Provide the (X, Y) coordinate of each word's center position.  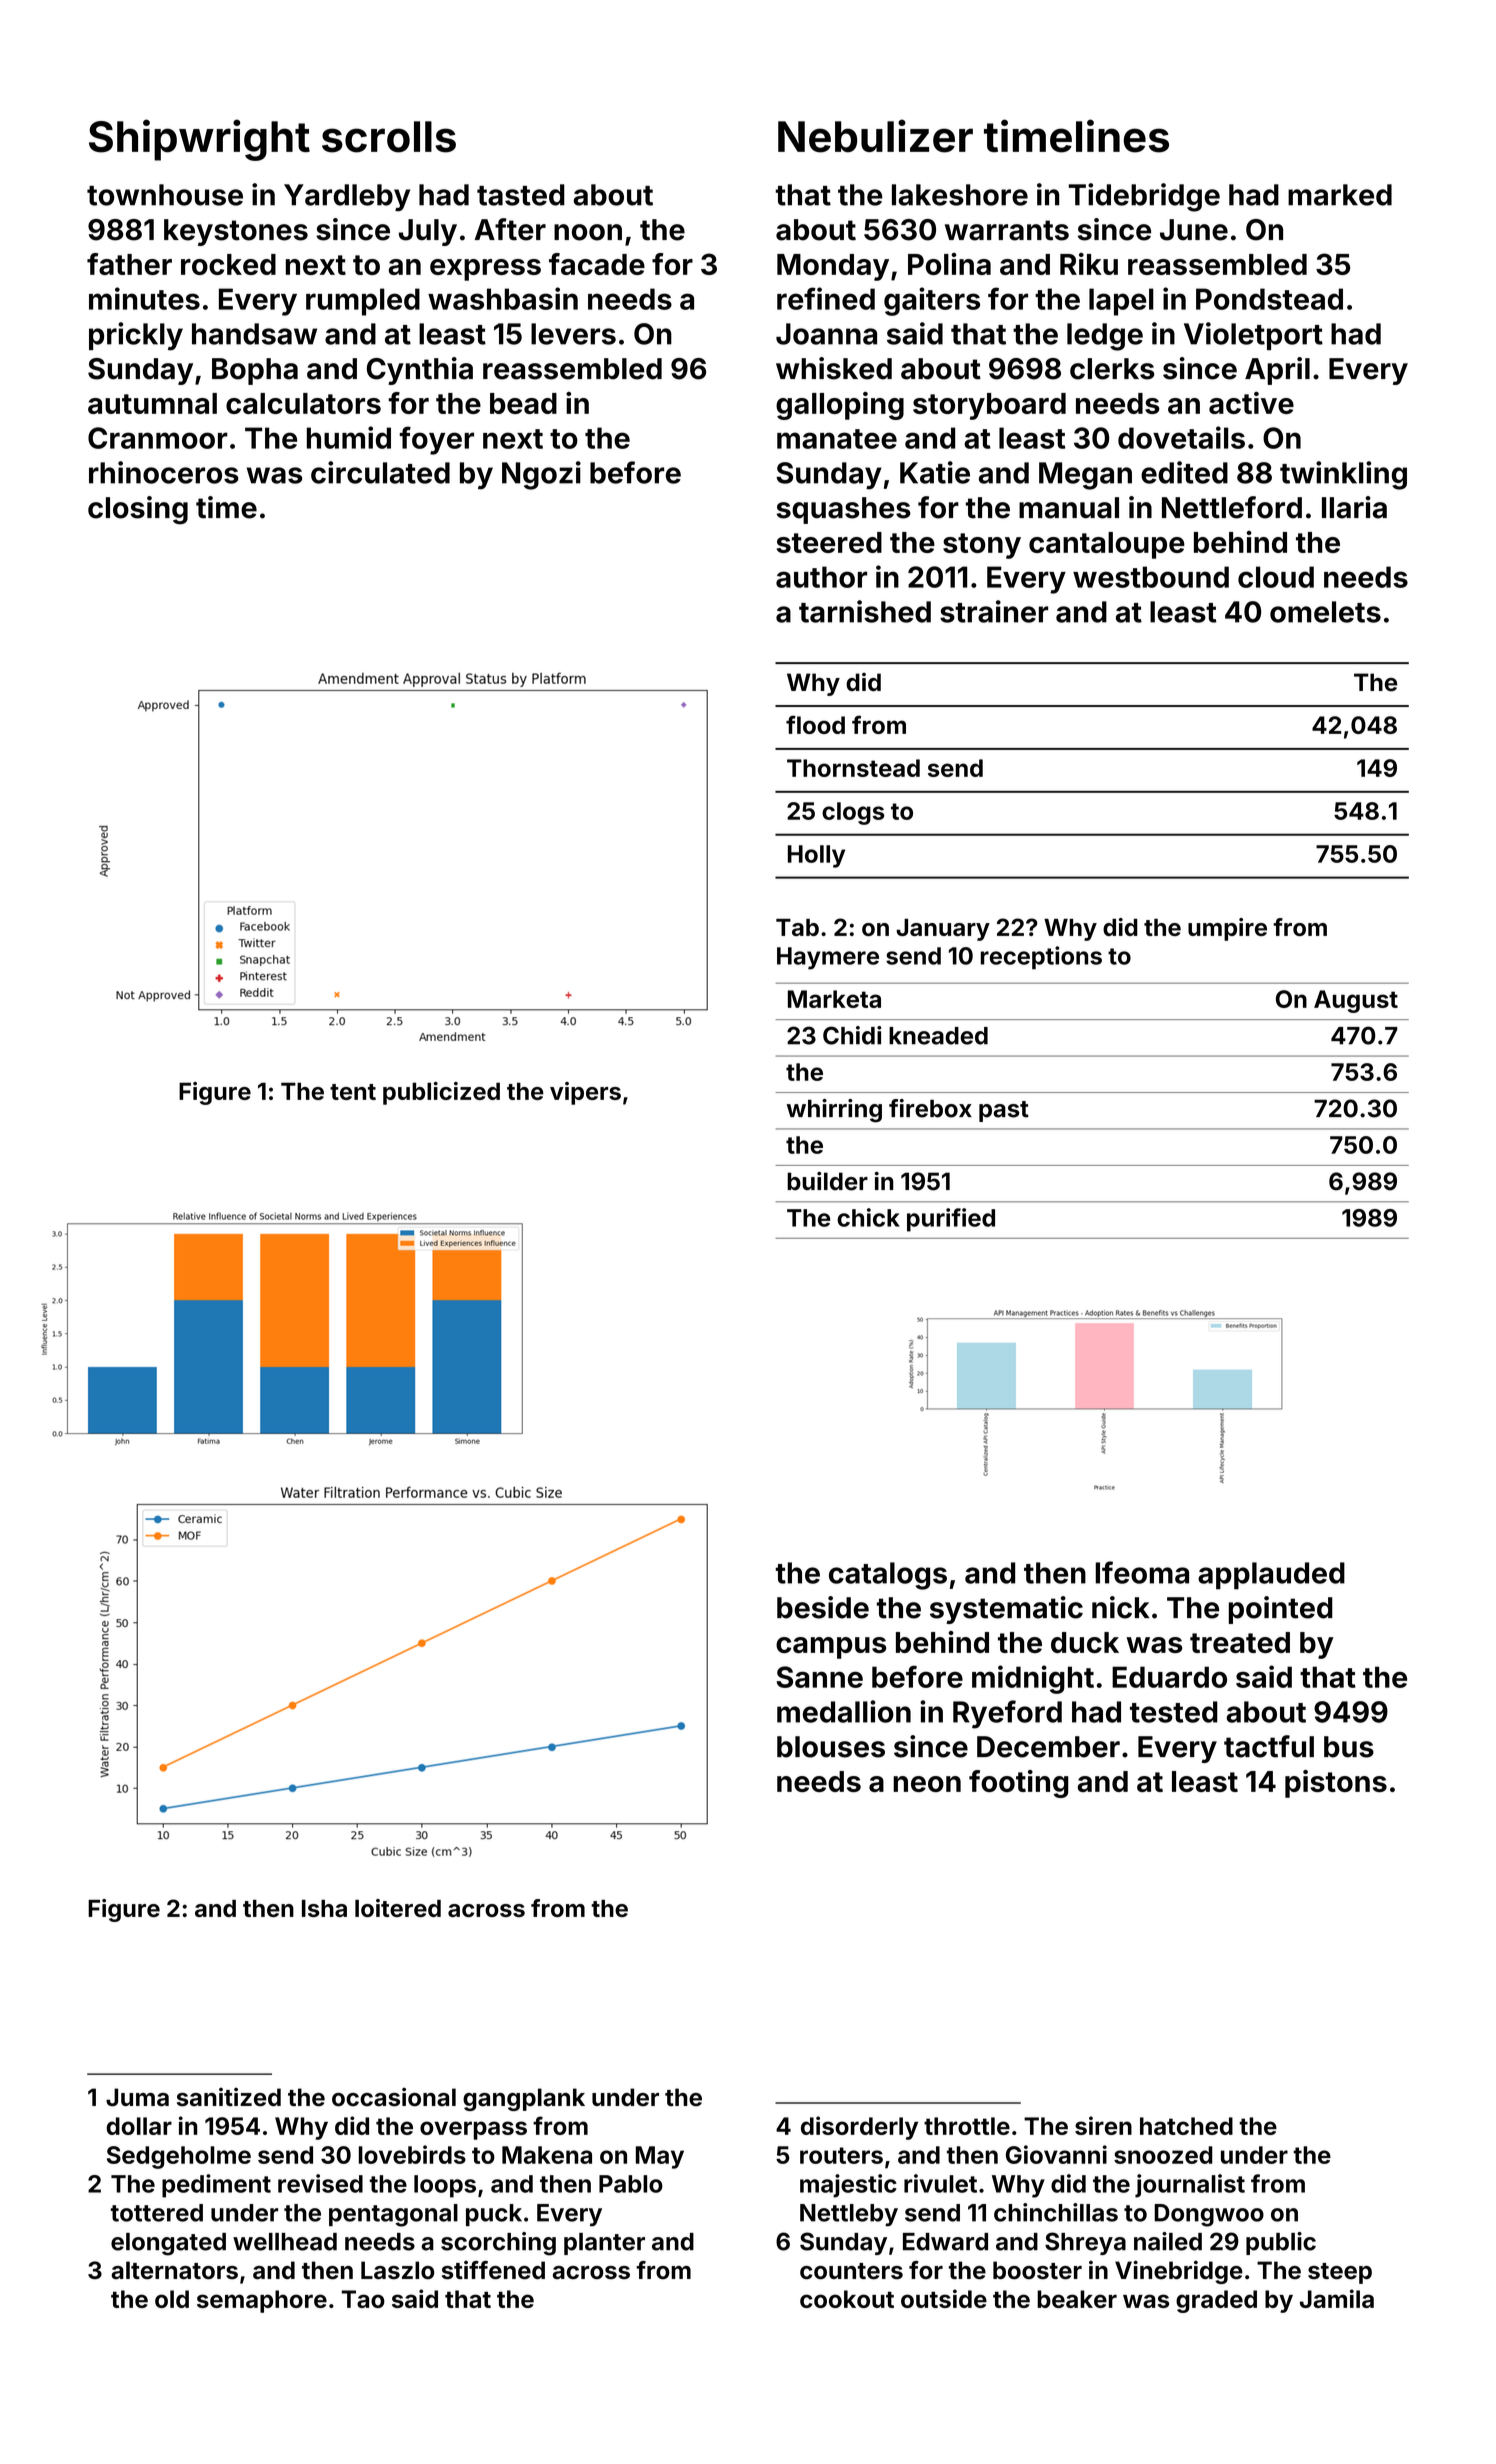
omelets (1325, 612)
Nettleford (1232, 507)
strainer (994, 611)
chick (868, 1217)
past (1004, 1111)
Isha (324, 1908)
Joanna (826, 334)
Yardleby (347, 197)
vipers (585, 1093)
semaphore (262, 2301)
